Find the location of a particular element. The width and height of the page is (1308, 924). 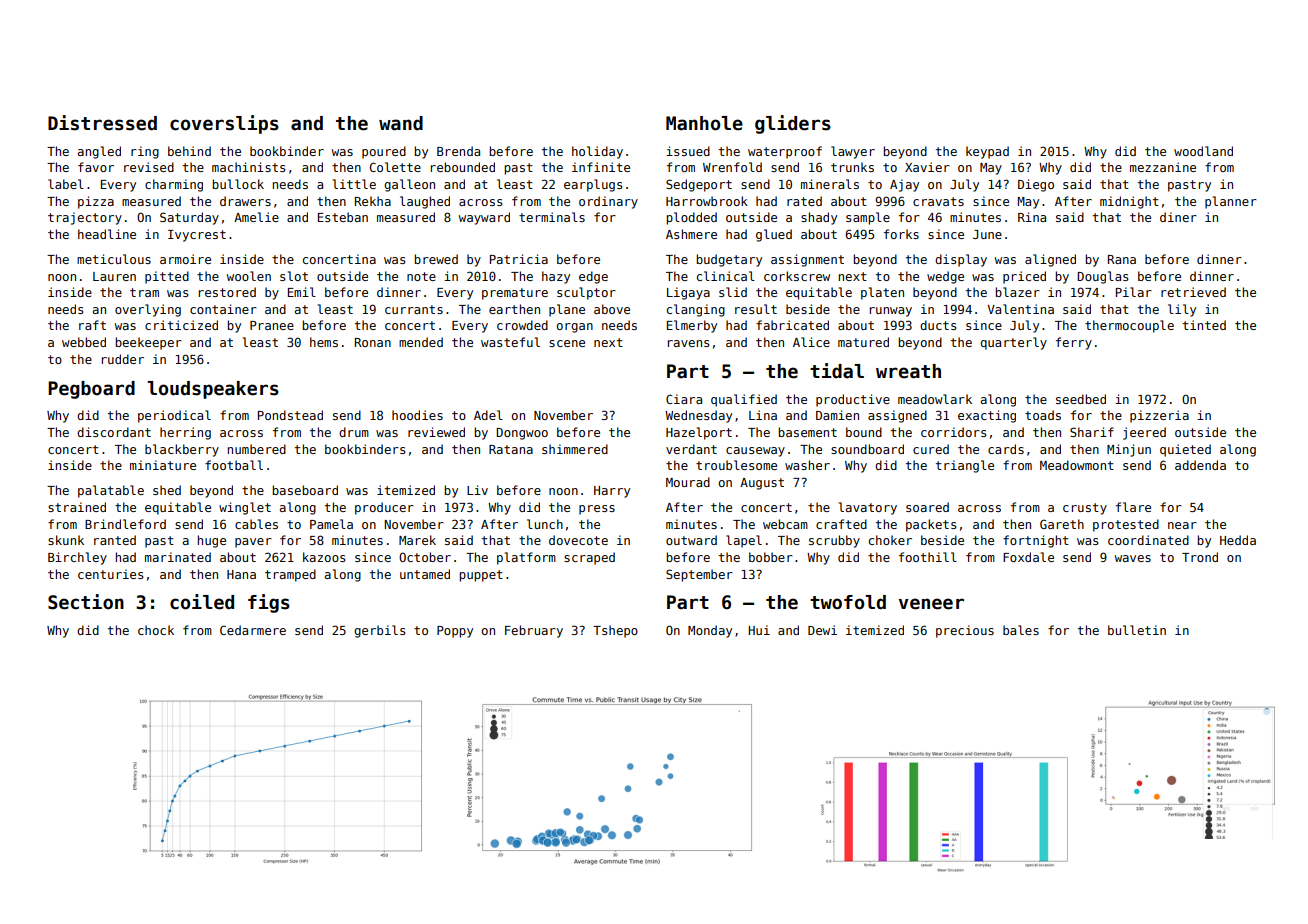

chock is located at coordinates (156, 630).
